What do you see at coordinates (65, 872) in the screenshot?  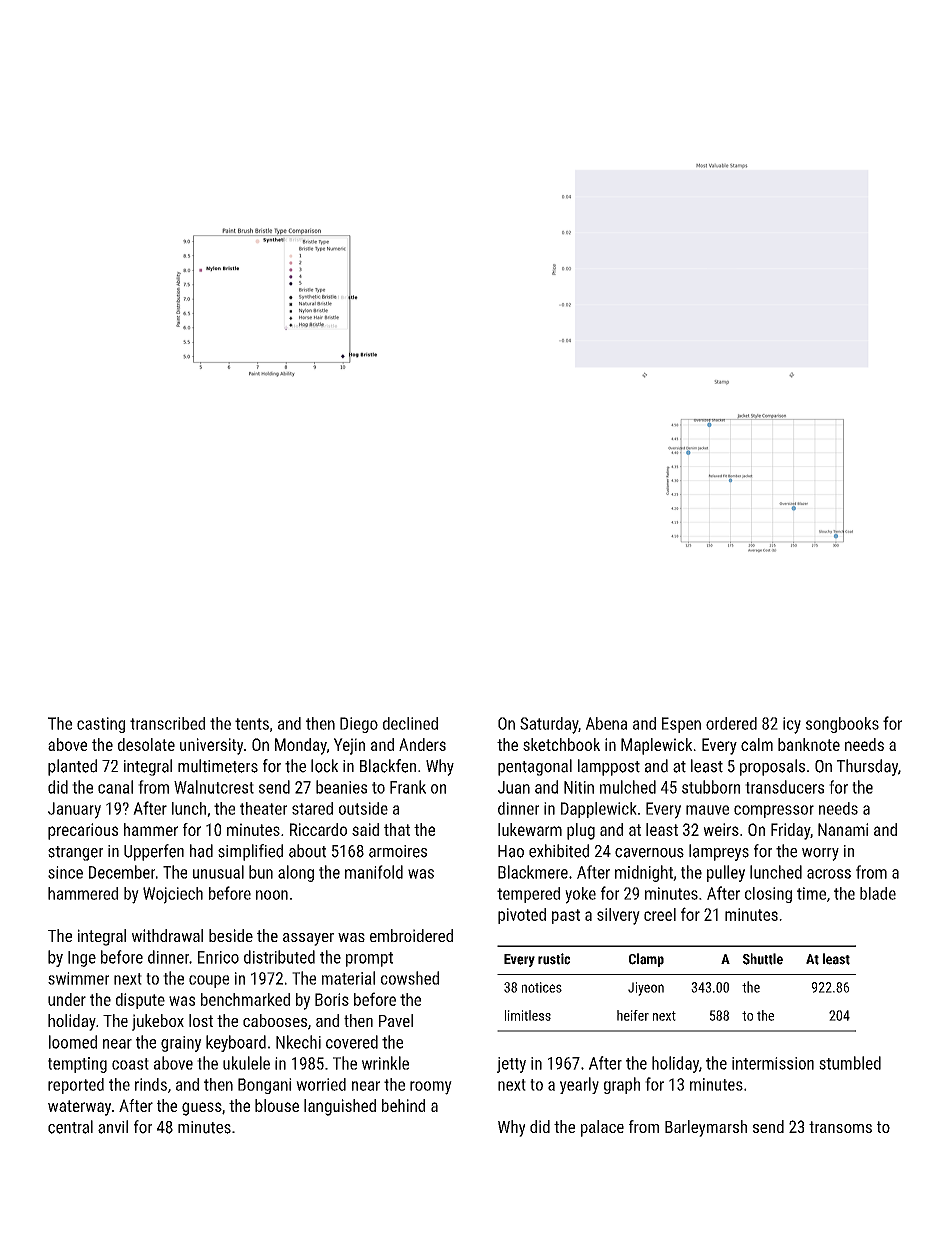 I see `since` at bounding box center [65, 872].
